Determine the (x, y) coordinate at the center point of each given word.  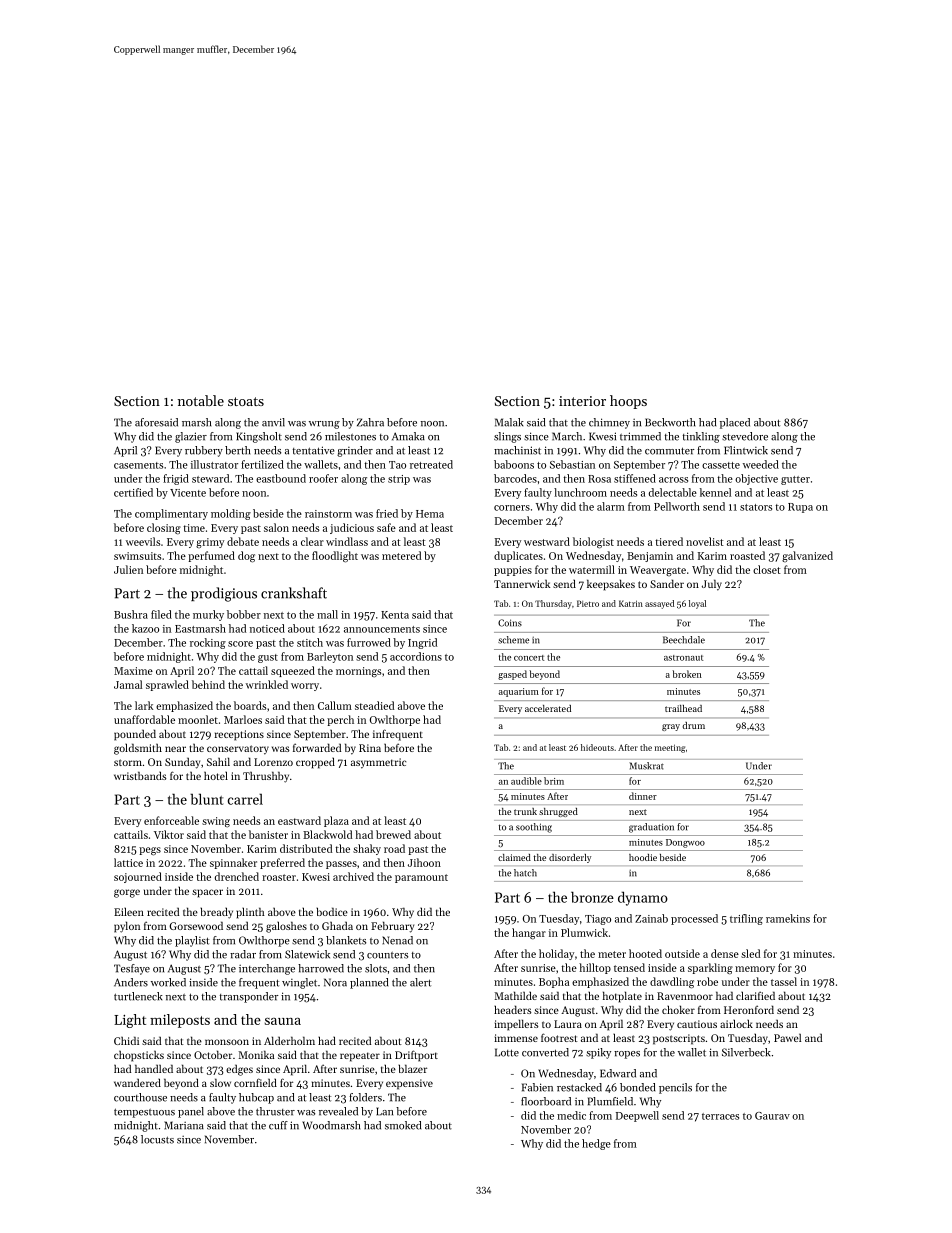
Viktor (169, 834)
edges (239, 1070)
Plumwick (584, 932)
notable (201, 400)
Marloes (243, 719)
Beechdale (684, 640)
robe (707, 981)
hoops (628, 402)
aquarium (519, 692)
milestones (350, 436)
